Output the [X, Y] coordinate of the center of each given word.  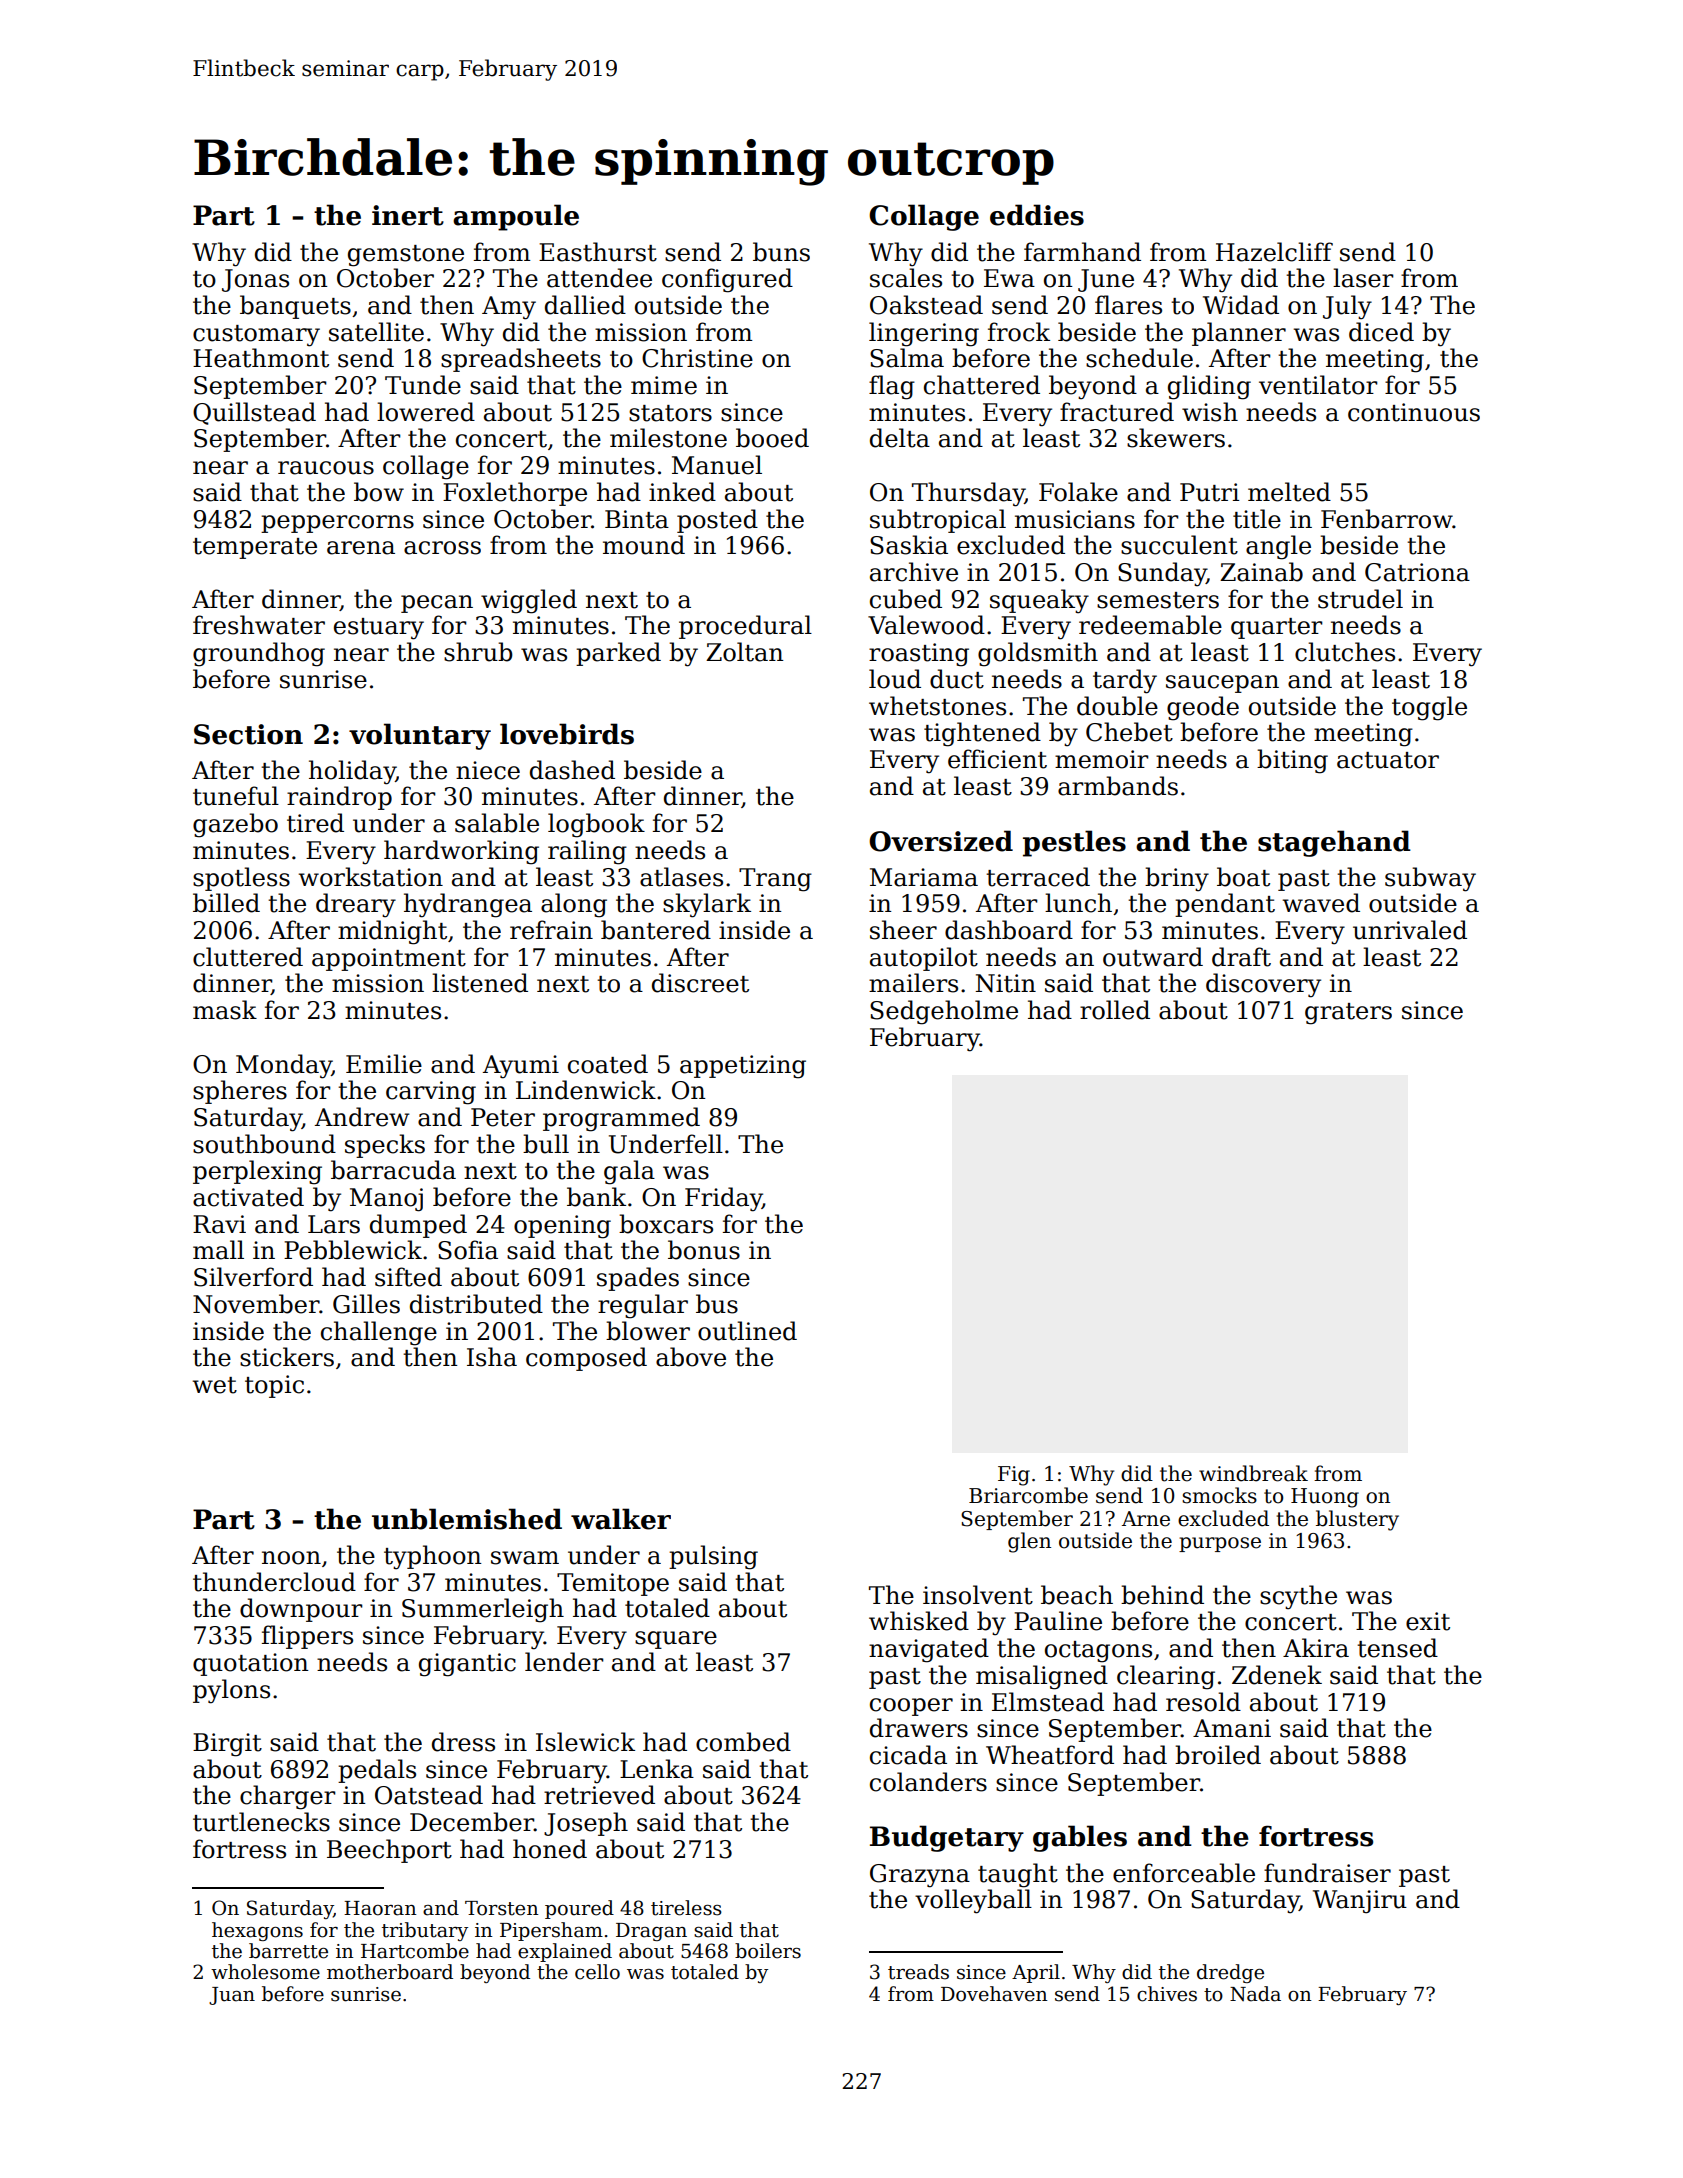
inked [682, 492]
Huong [1325, 1498]
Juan [232, 1996]
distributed [476, 1304]
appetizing [743, 1067]
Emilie [384, 1064]
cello [597, 1972]
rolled [1115, 1010]
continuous [1414, 412]
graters [1348, 1014]
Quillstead [254, 413]
